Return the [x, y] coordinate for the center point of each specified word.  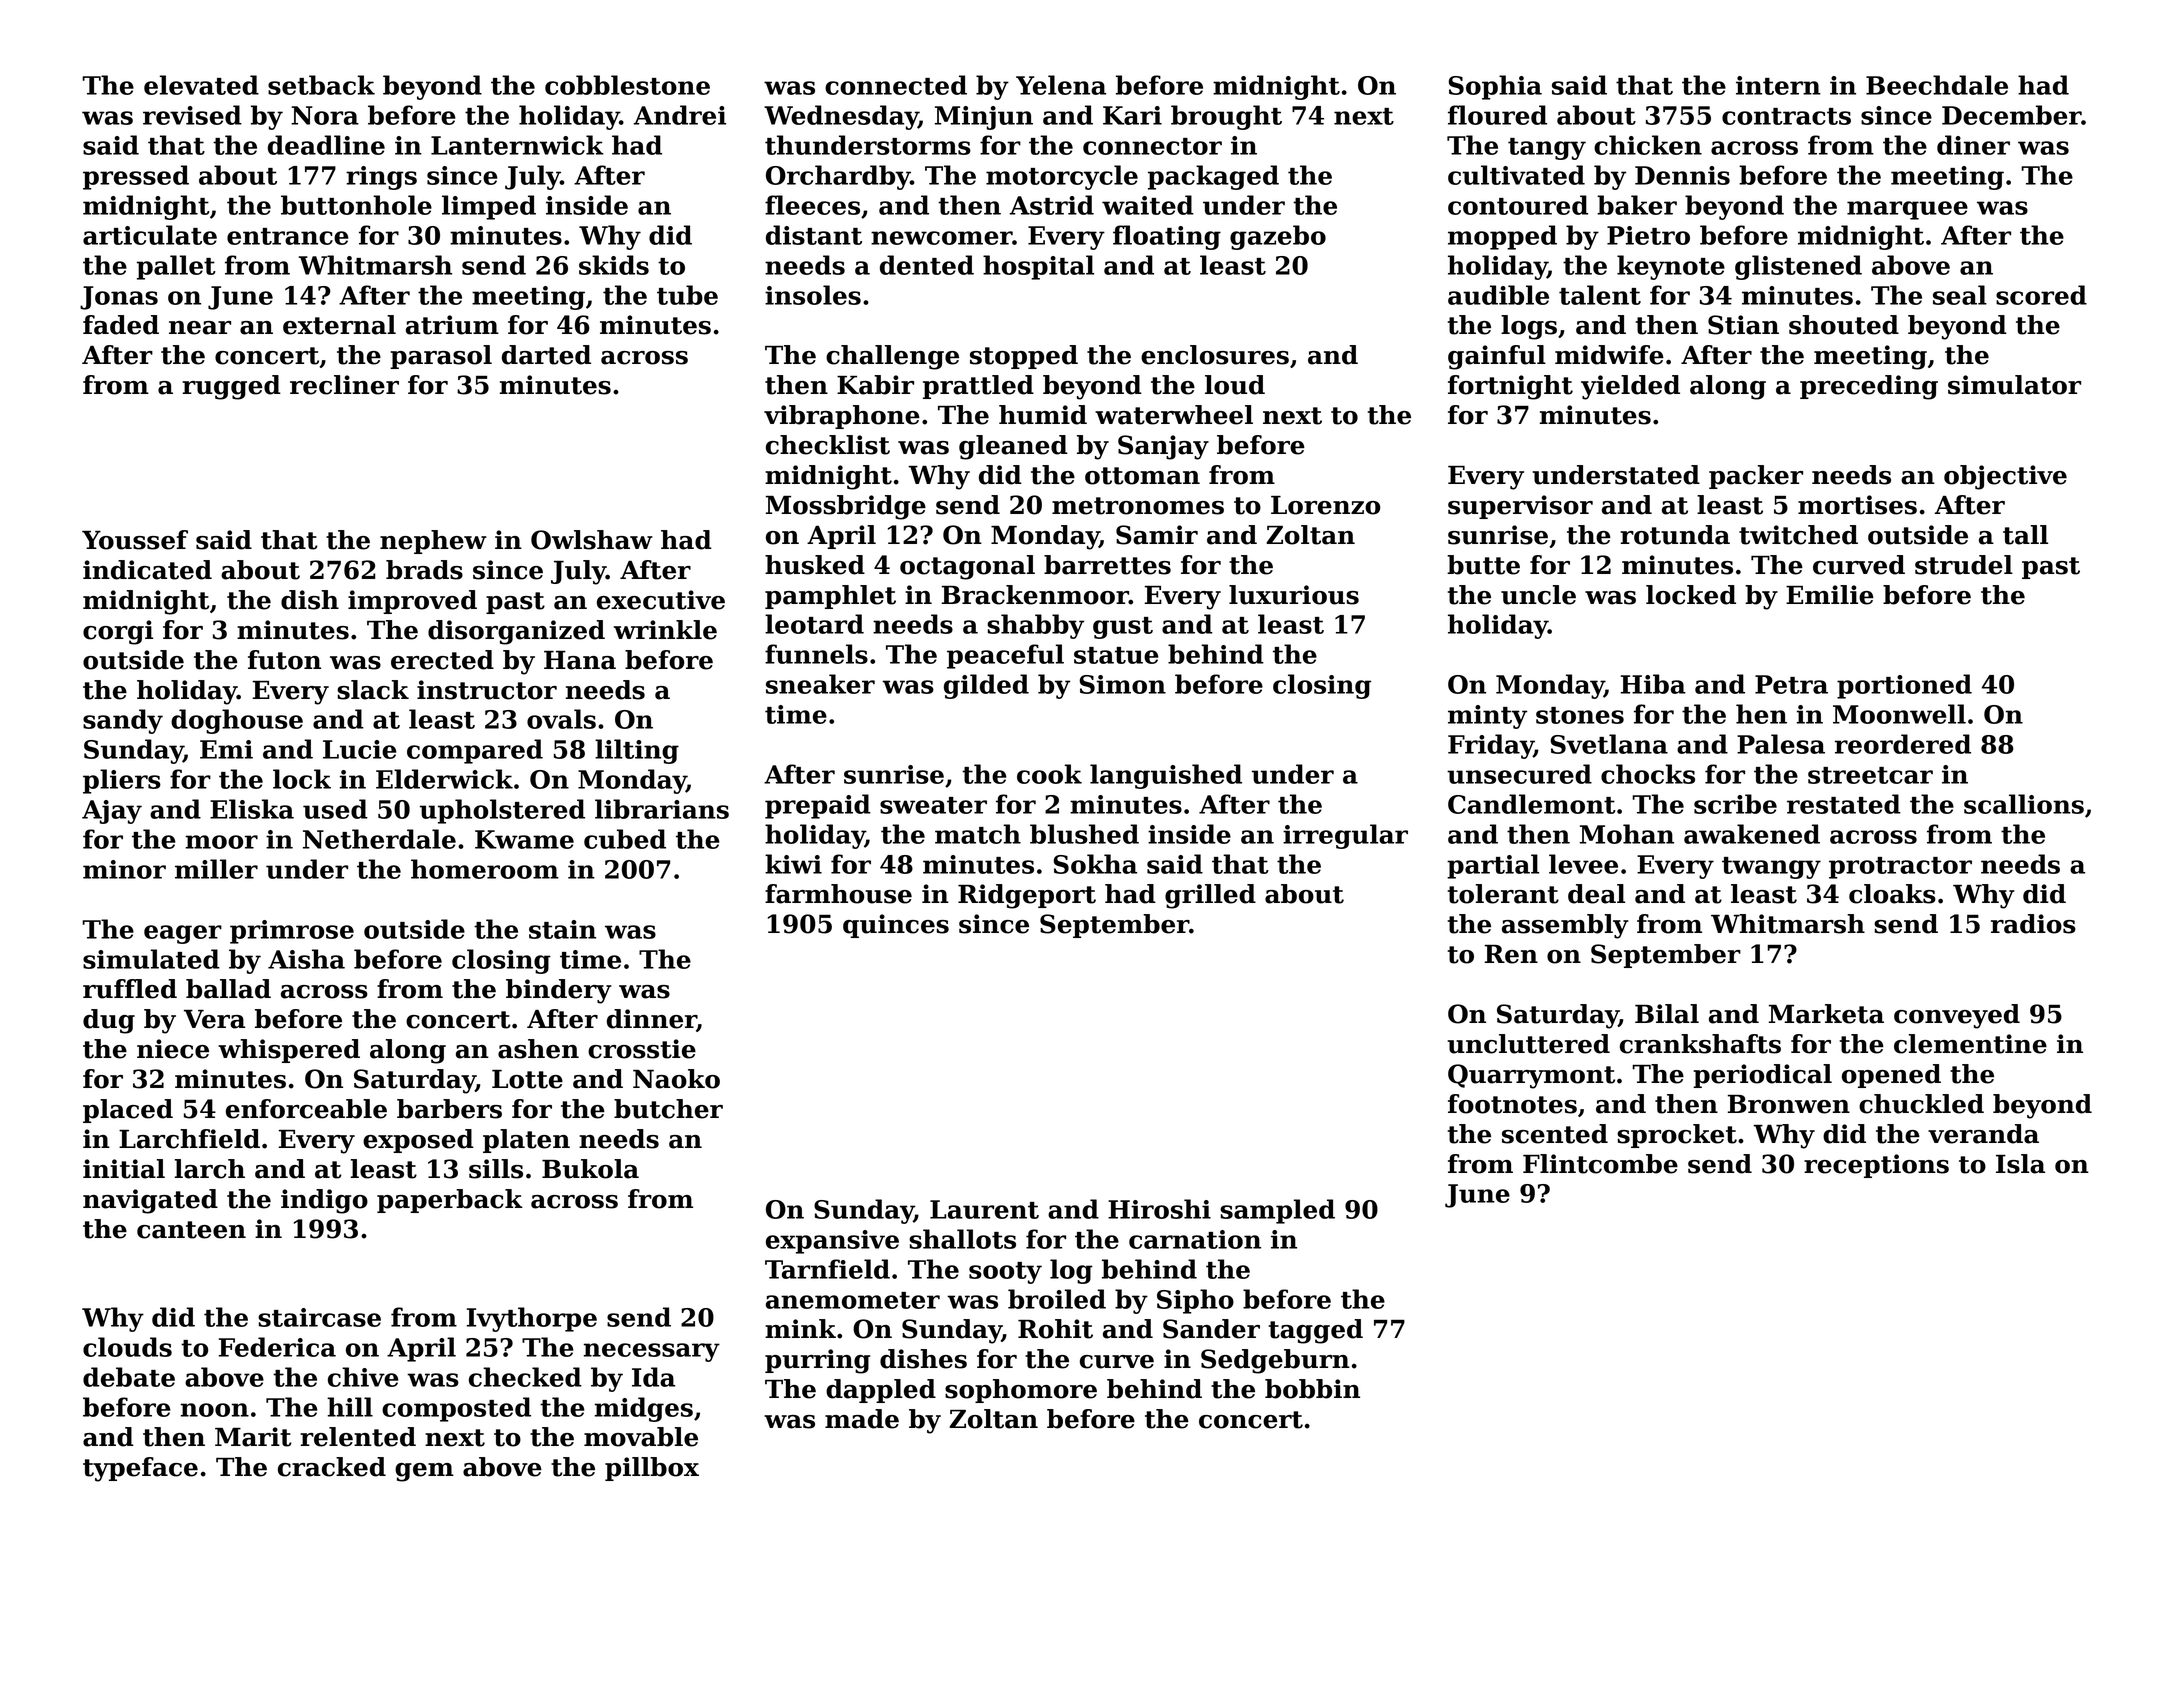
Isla [2020, 1164]
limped [489, 207]
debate [129, 1377]
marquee [1907, 210]
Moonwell [1899, 714]
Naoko [676, 1079]
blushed [1084, 834]
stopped [1024, 357]
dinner [652, 1020]
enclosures [1215, 355]
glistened [1798, 267]
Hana [580, 660]
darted [546, 355]
